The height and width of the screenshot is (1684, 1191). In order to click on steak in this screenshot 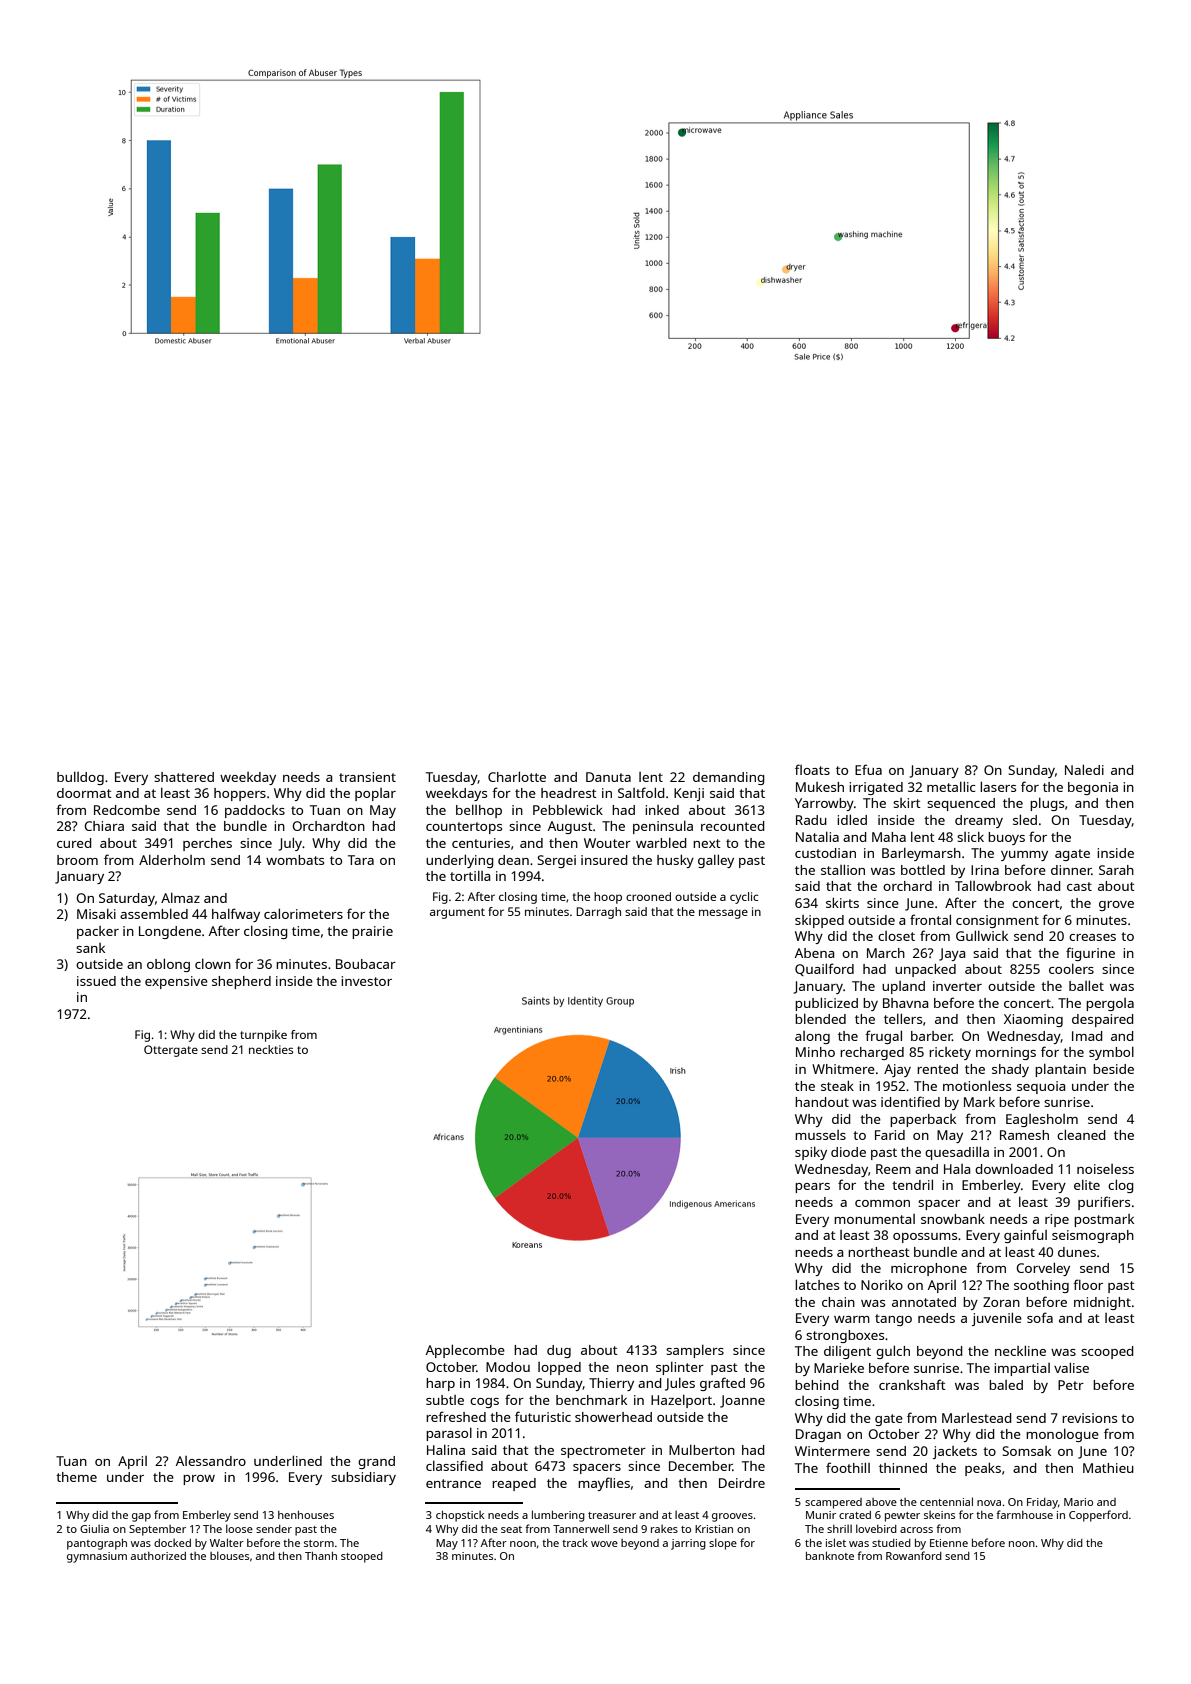, I will do `click(837, 1086)`.
